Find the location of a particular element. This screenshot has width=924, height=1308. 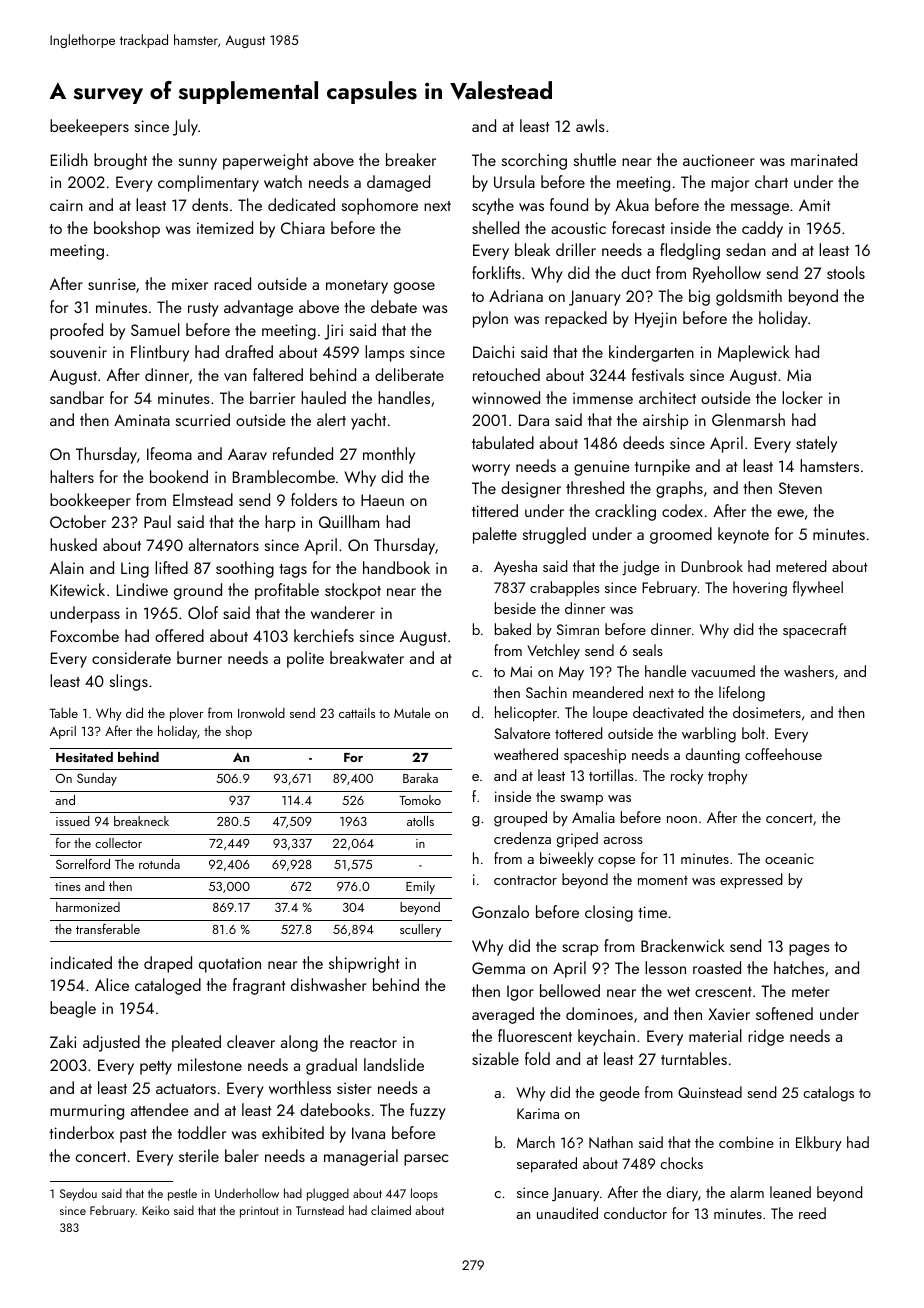

keynote is located at coordinates (743, 535).
